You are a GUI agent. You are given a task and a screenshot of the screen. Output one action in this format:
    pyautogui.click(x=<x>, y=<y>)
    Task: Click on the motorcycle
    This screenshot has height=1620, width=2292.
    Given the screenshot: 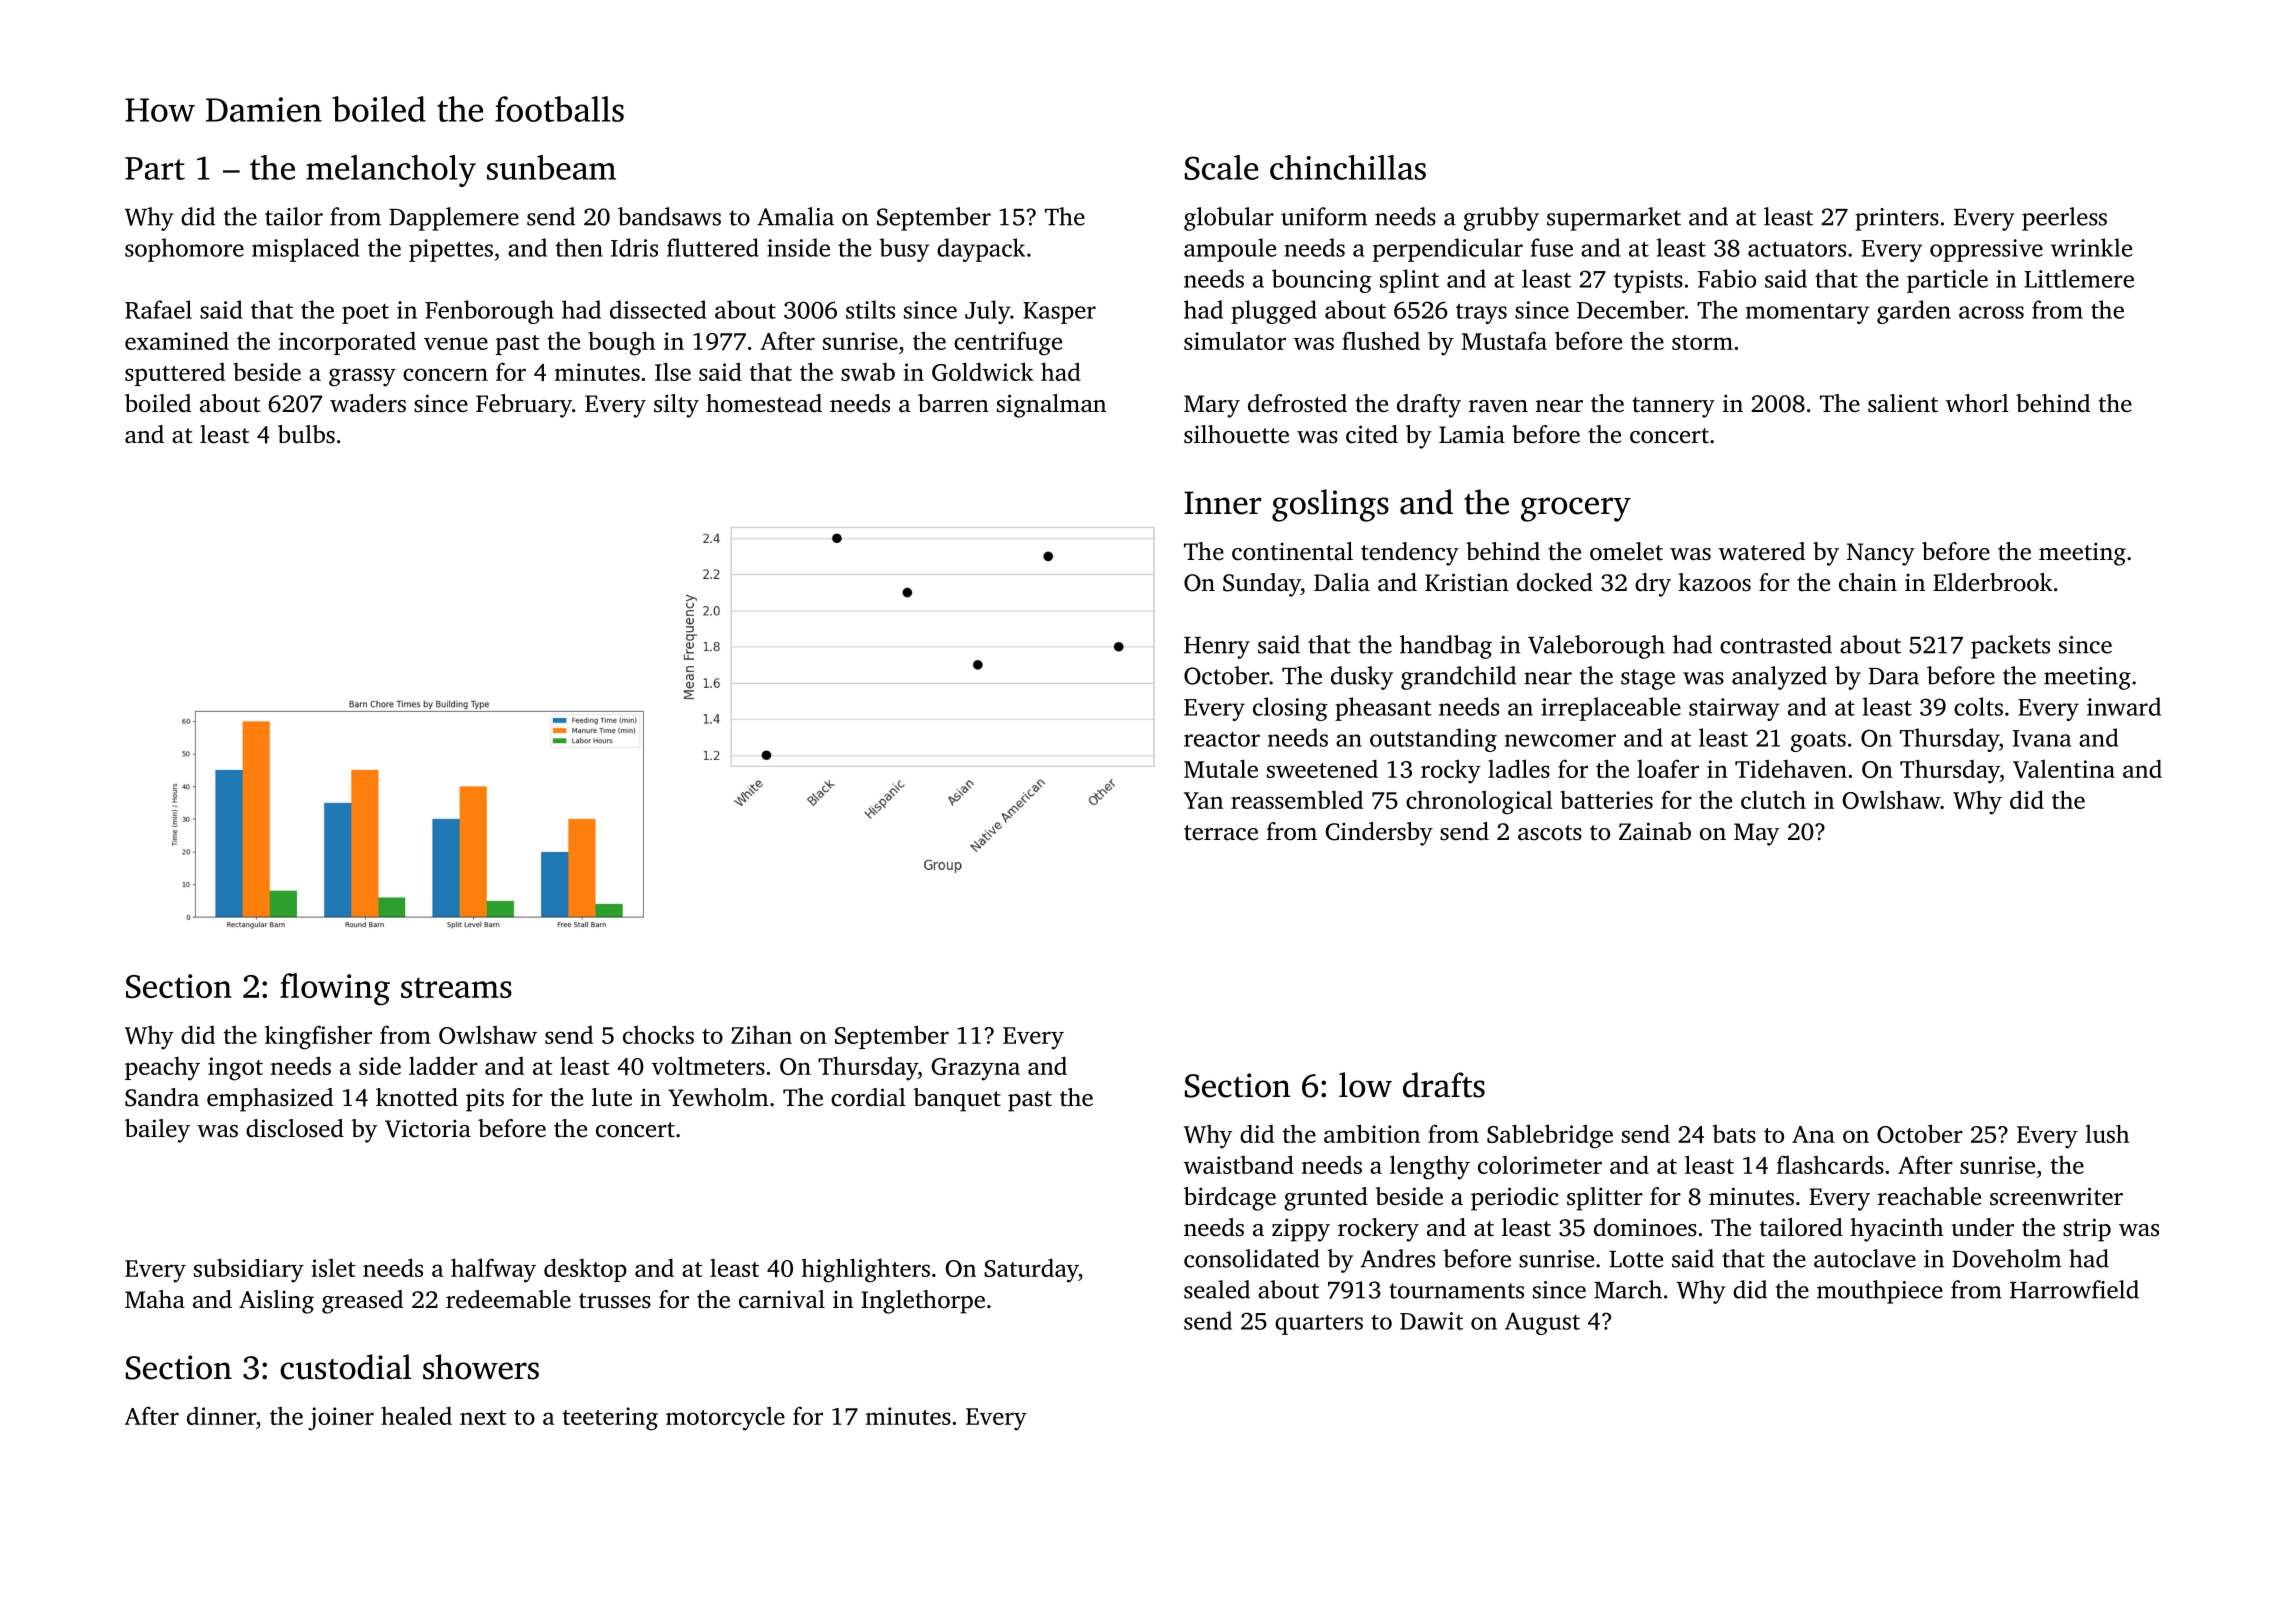 What is the action you would take?
    pyautogui.click(x=725, y=1419)
